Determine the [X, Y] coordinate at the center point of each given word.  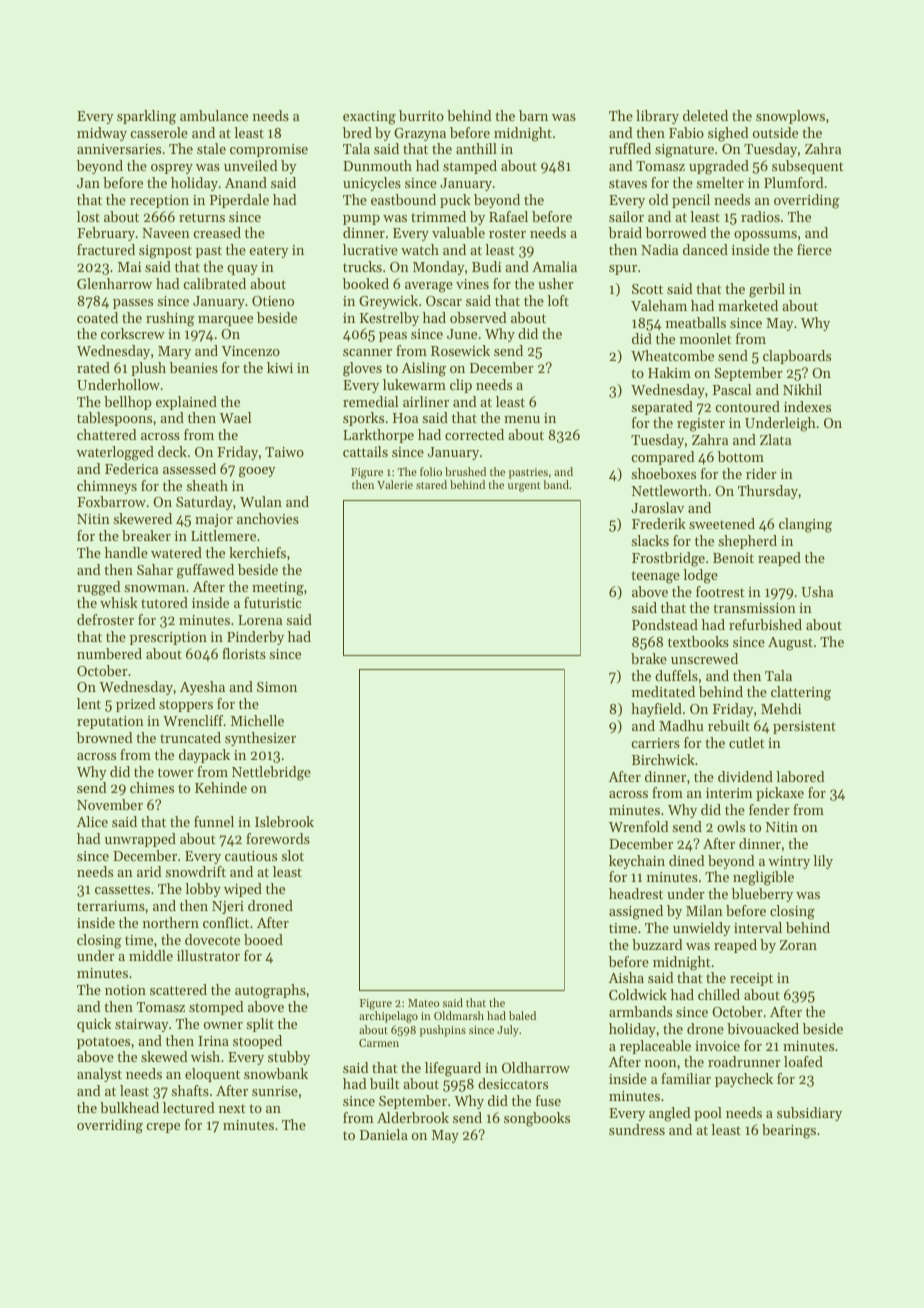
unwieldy [702, 929]
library [657, 117]
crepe [163, 1128]
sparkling [146, 117]
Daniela [384, 1134]
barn [533, 115]
